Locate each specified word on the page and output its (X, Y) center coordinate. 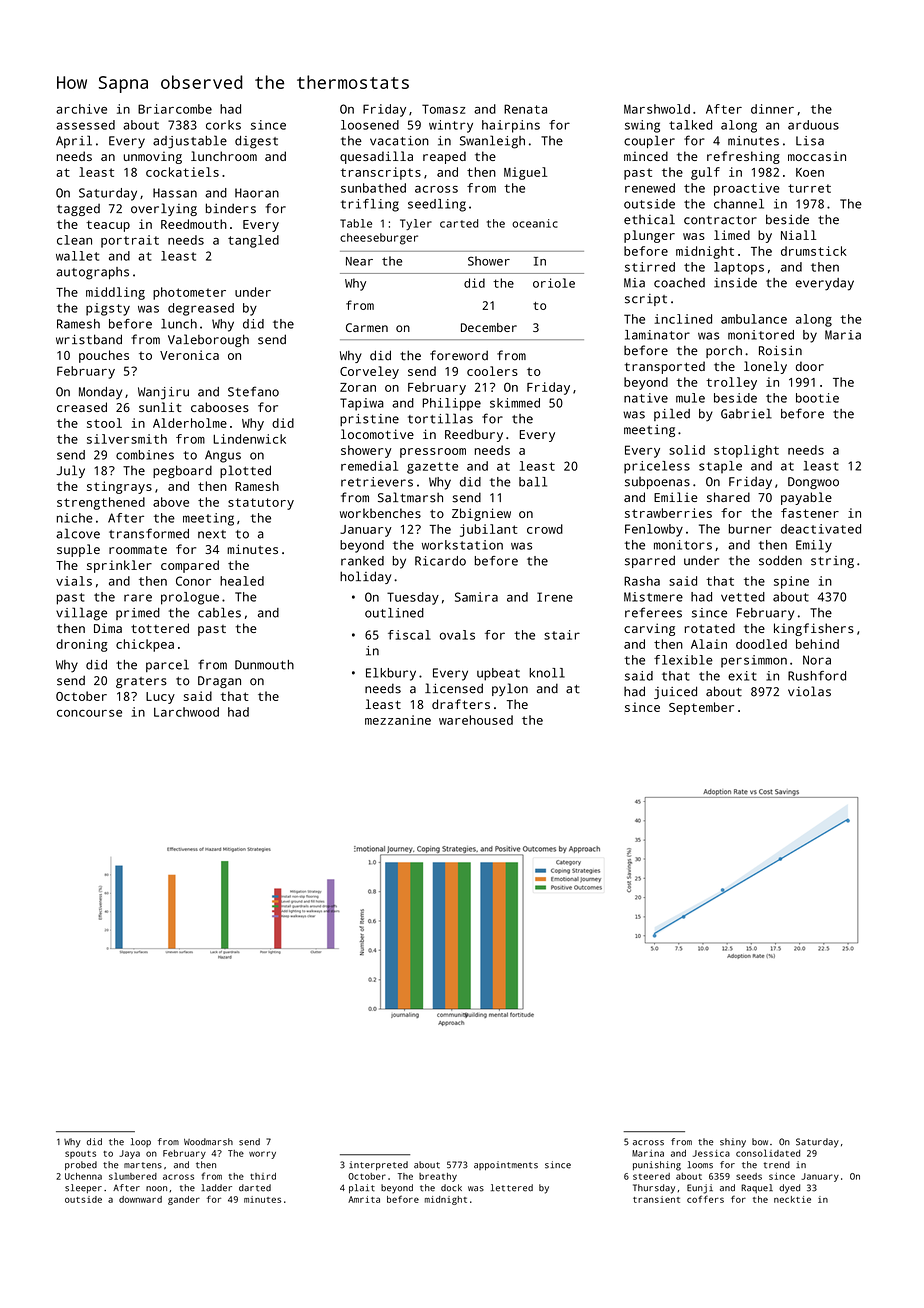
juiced (675, 692)
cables (219, 612)
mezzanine (398, 720)
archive (81, 109)
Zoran (358, 387)
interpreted (378, 1165)
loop (141, 1142)
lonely (765, 367)
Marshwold (657, 109)
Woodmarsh (208, 1142)
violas (809, 691)
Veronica (189, 355)
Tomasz (443, 109)
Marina (648, 1153)
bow (760, 1142)
